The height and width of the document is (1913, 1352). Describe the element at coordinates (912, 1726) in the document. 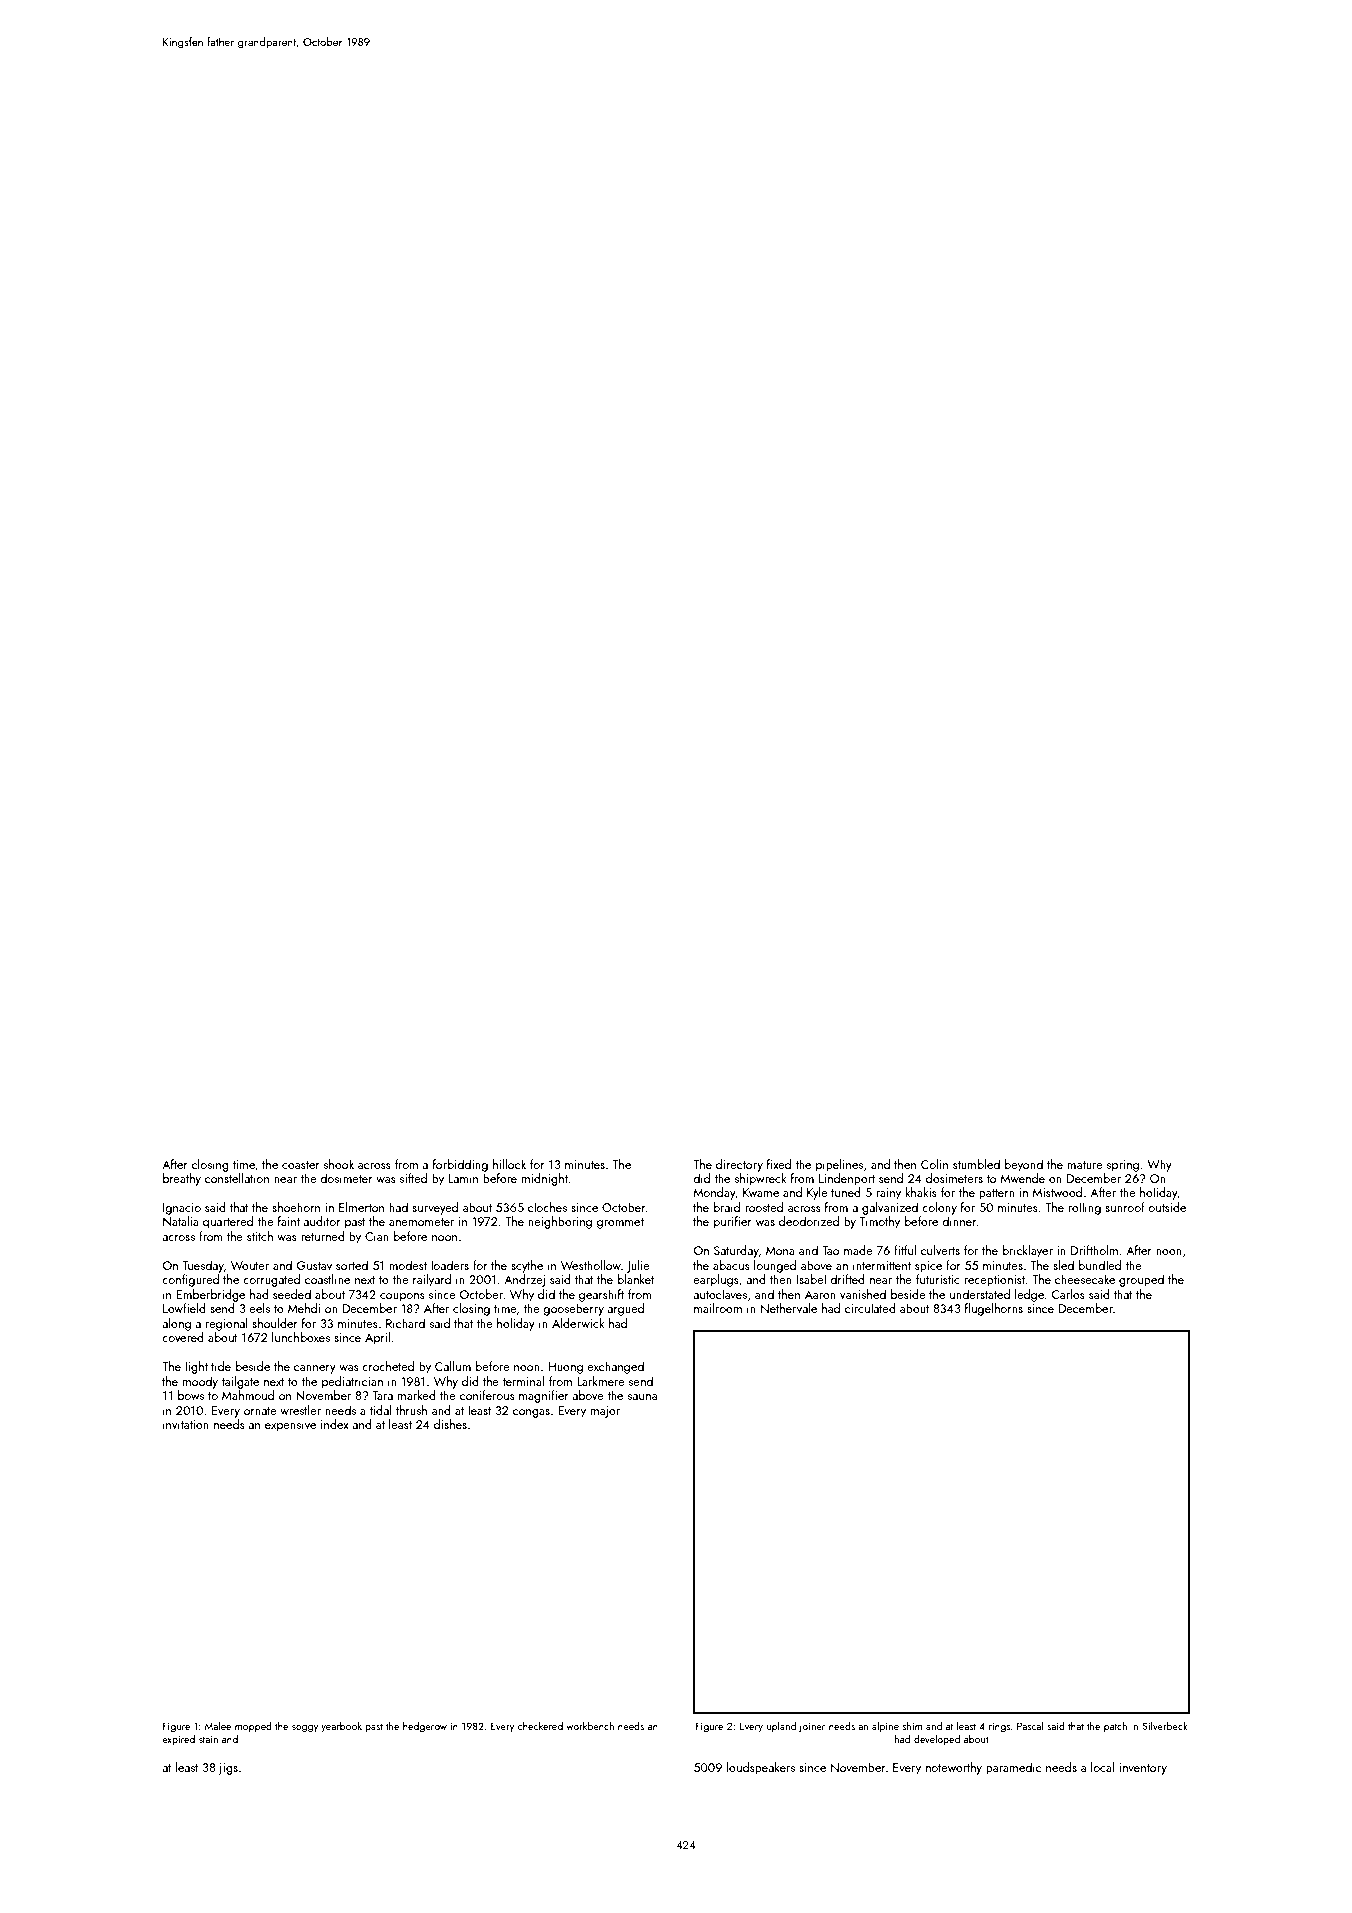

I see `shim` at that location.
